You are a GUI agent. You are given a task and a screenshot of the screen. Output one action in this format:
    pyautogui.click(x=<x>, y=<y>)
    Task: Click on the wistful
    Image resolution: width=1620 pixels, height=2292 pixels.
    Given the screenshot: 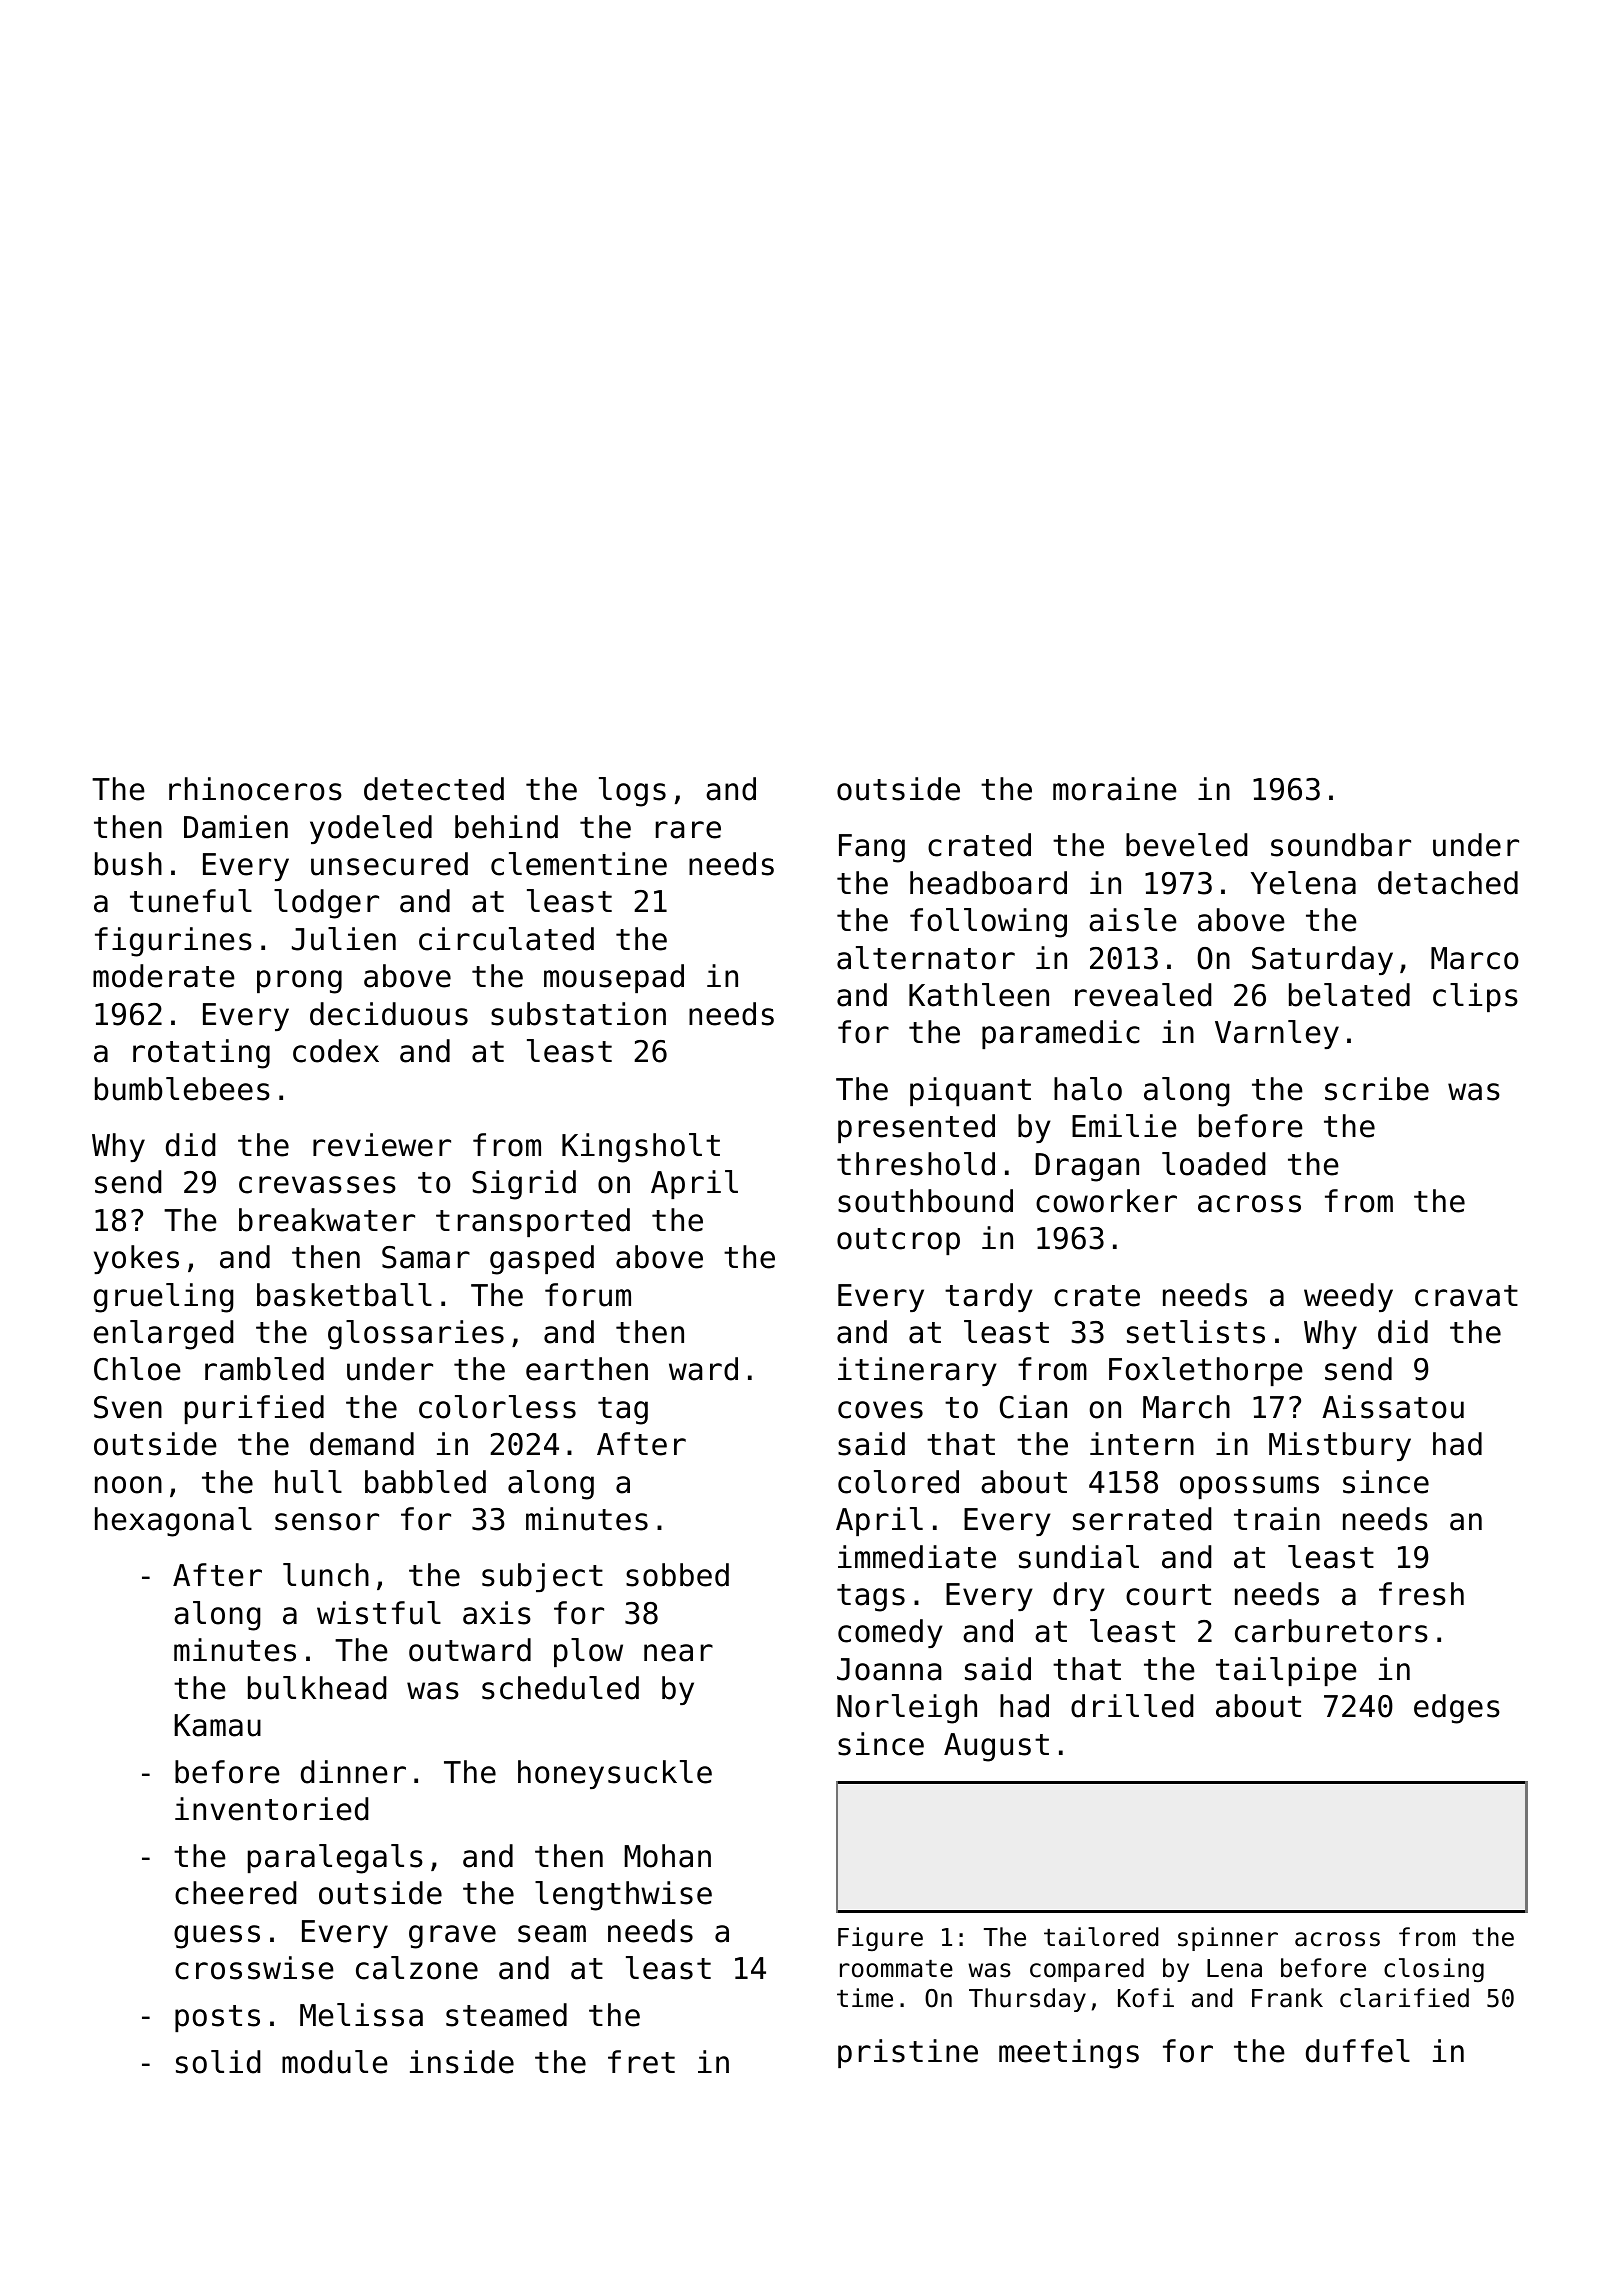 What is the action you would take?
    pyautogui.click(x=379, y=1613)
